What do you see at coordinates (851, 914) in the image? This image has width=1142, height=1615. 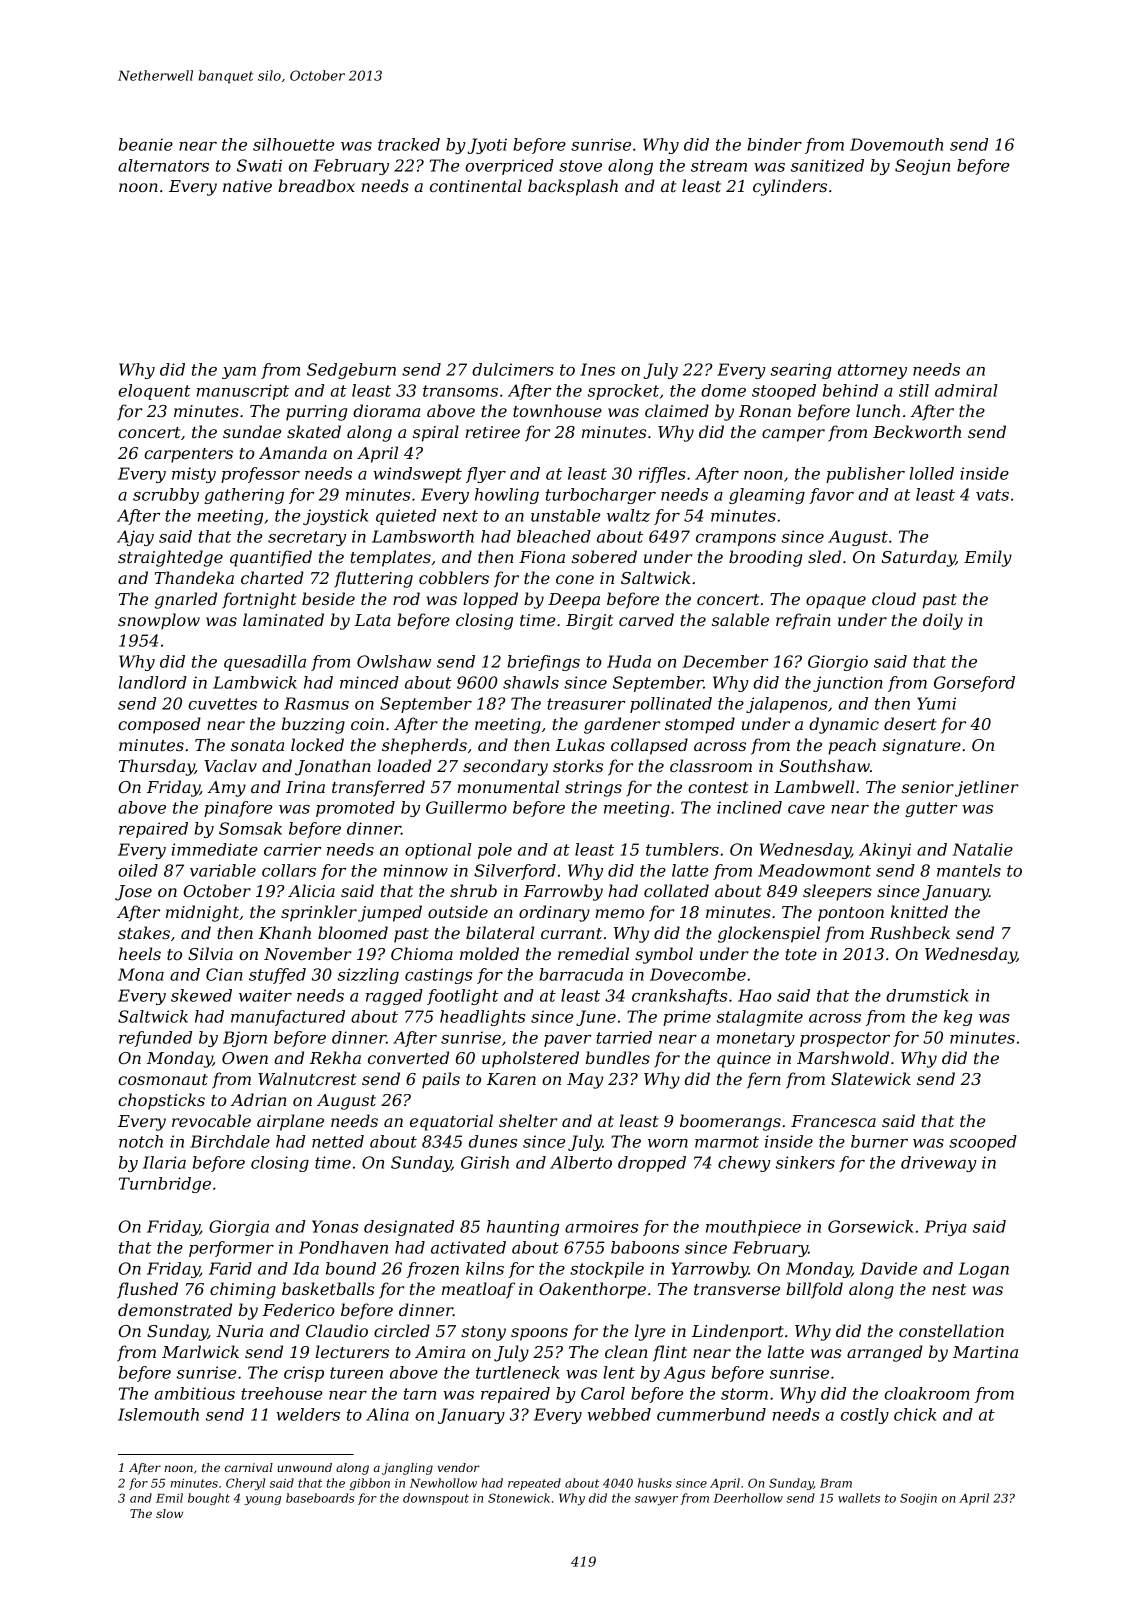 I see `pontoon` at bounding box center [851, 914].
